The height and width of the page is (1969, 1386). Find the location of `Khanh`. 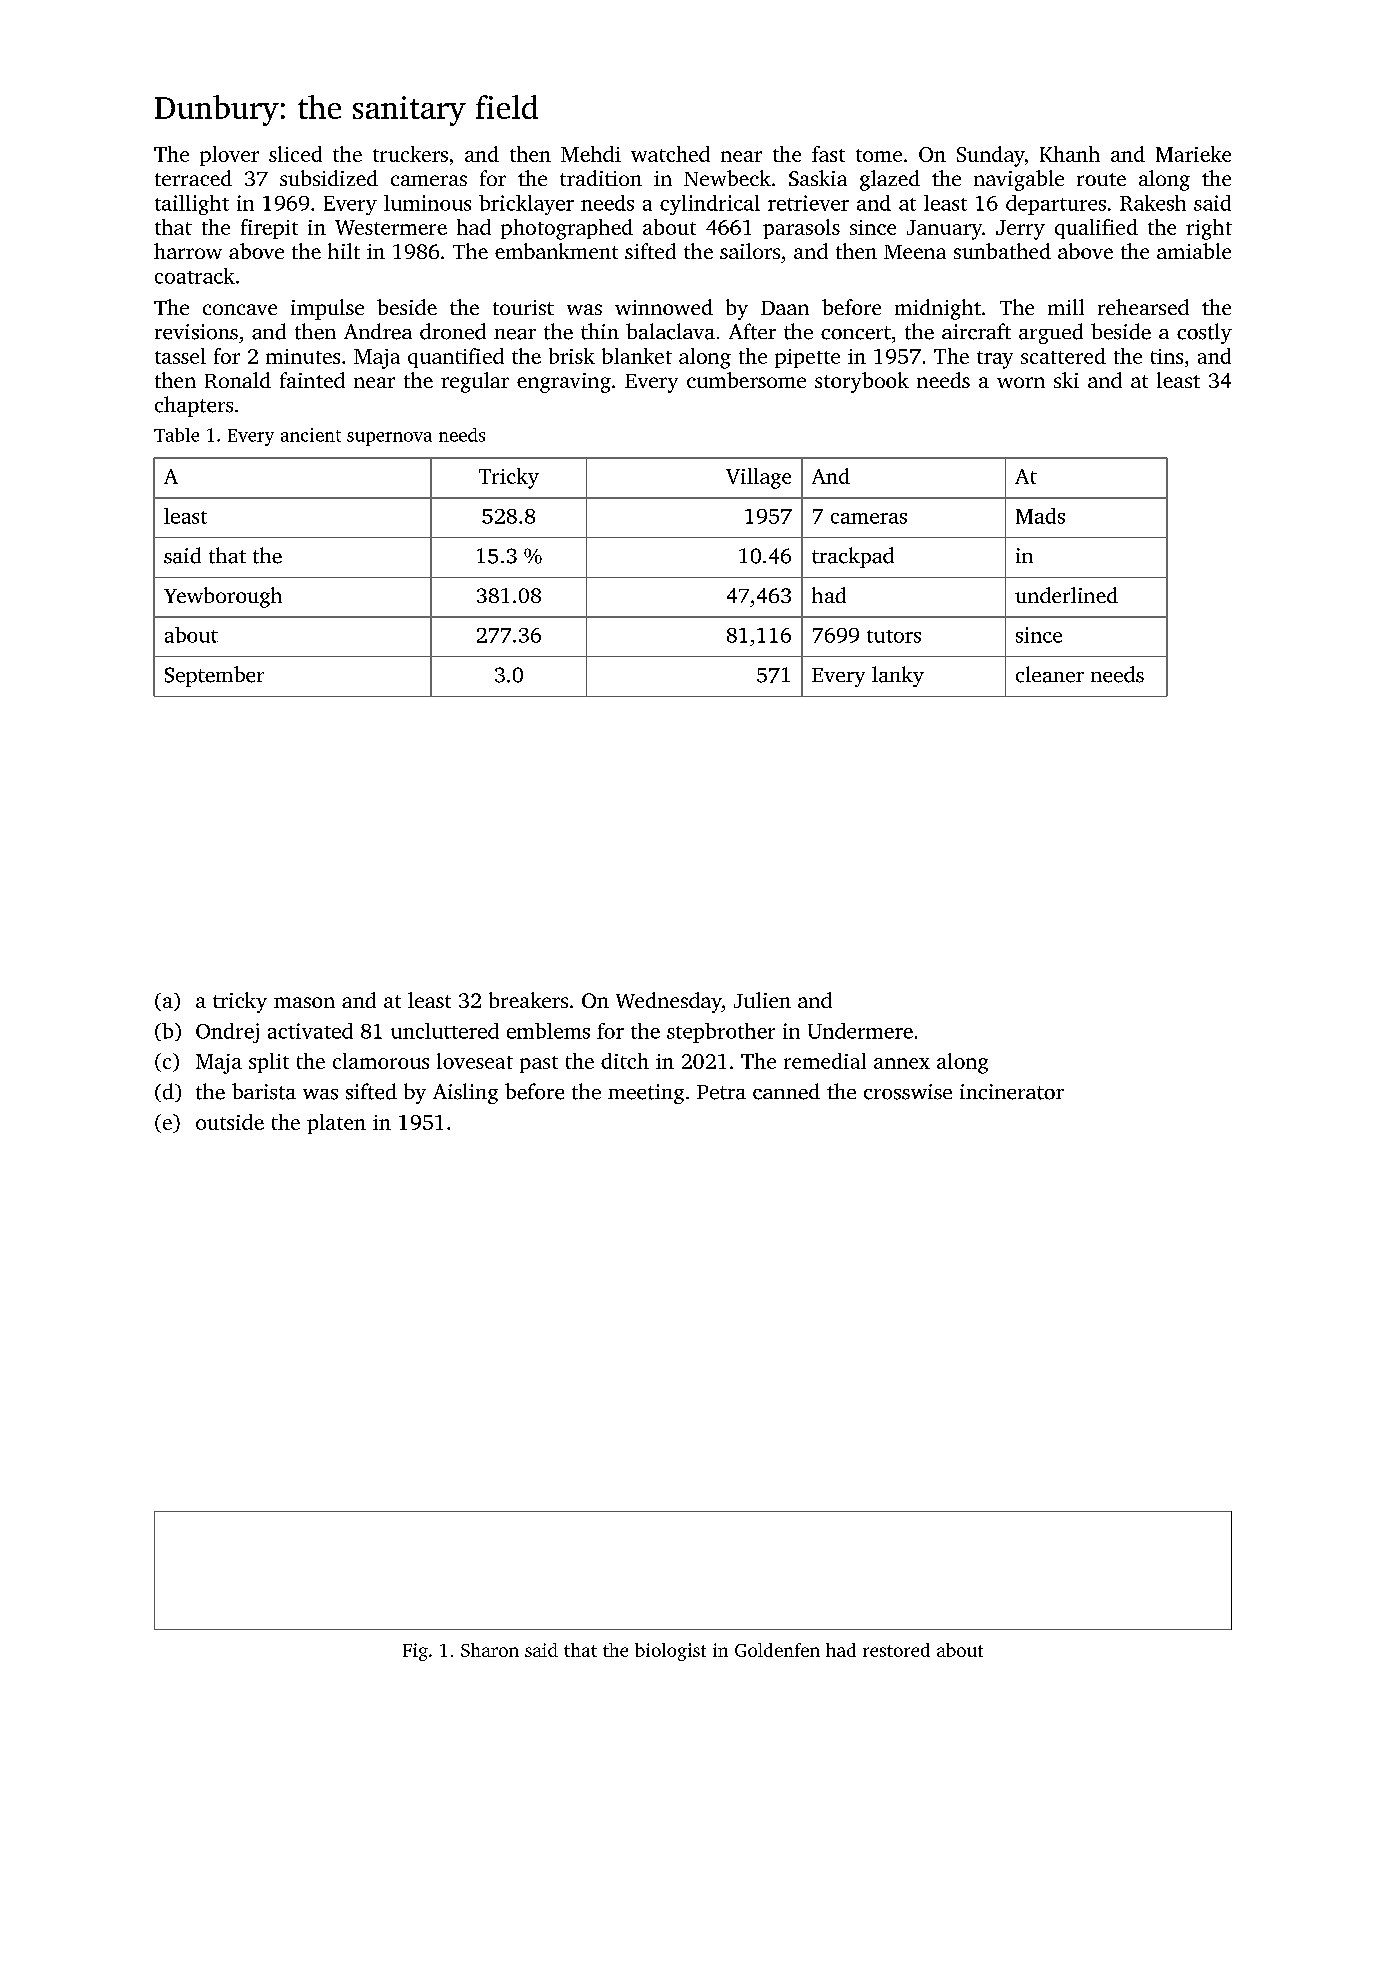

Khanh is located at coordinates (1070, 154).
